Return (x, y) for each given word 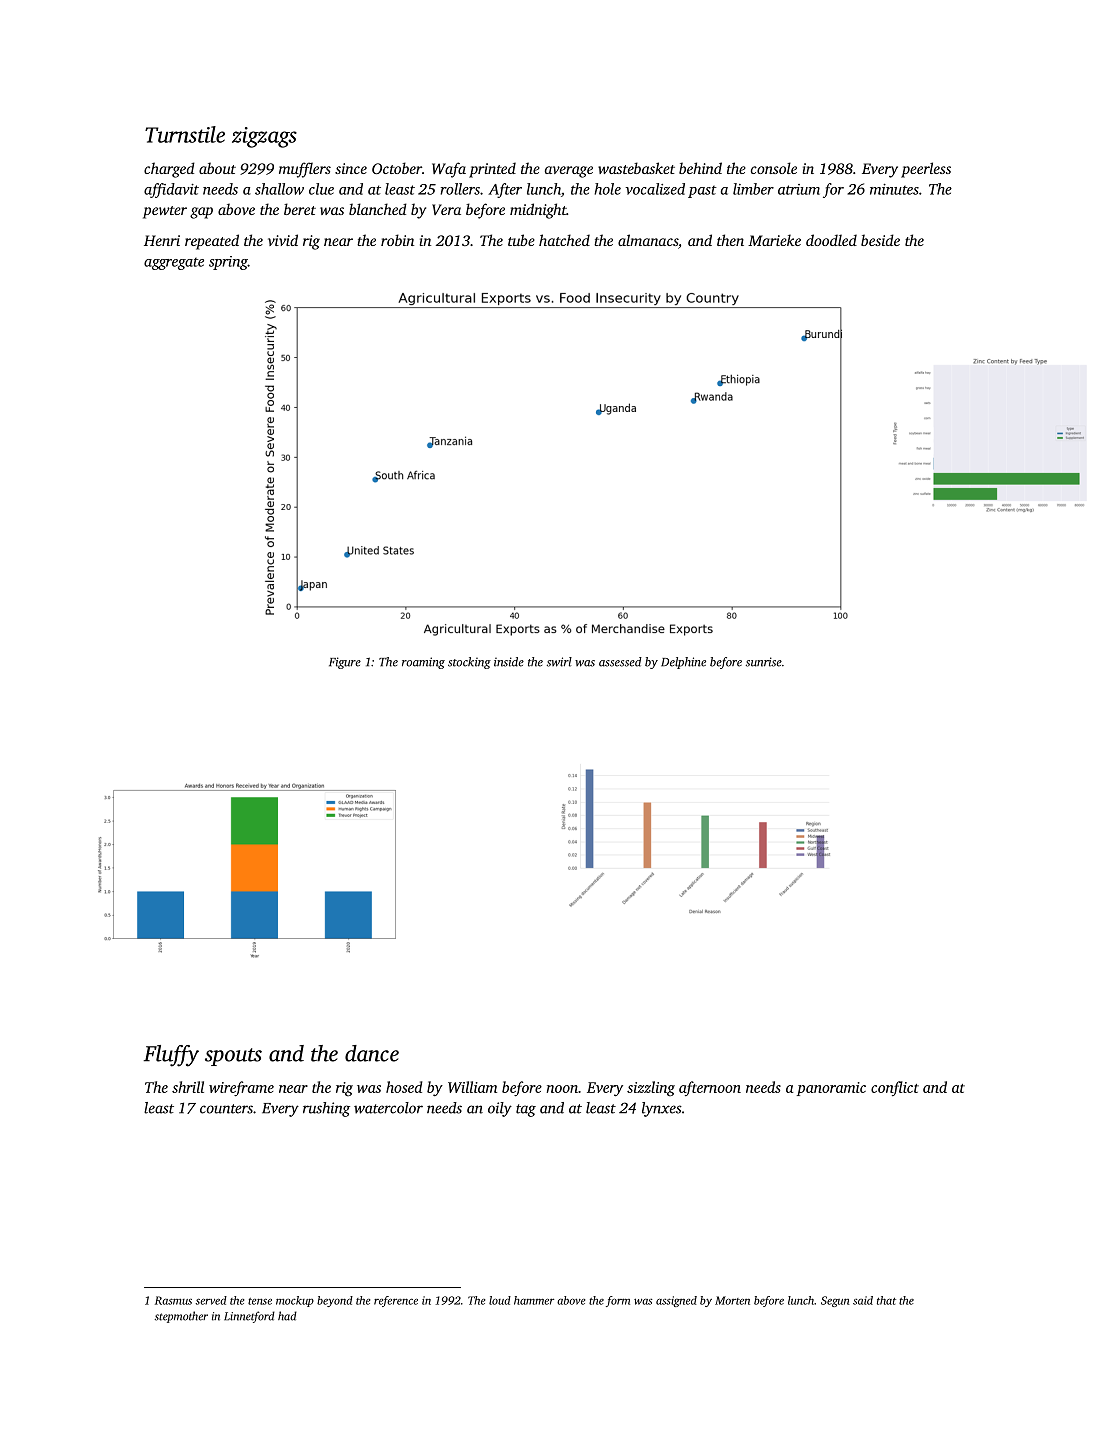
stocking (469, 663)
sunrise (764, 662)
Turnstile (185, 134)
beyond (335, 1301)
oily (500, 1109)
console (774, 168)
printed (492, 170)
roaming (423, 663)
